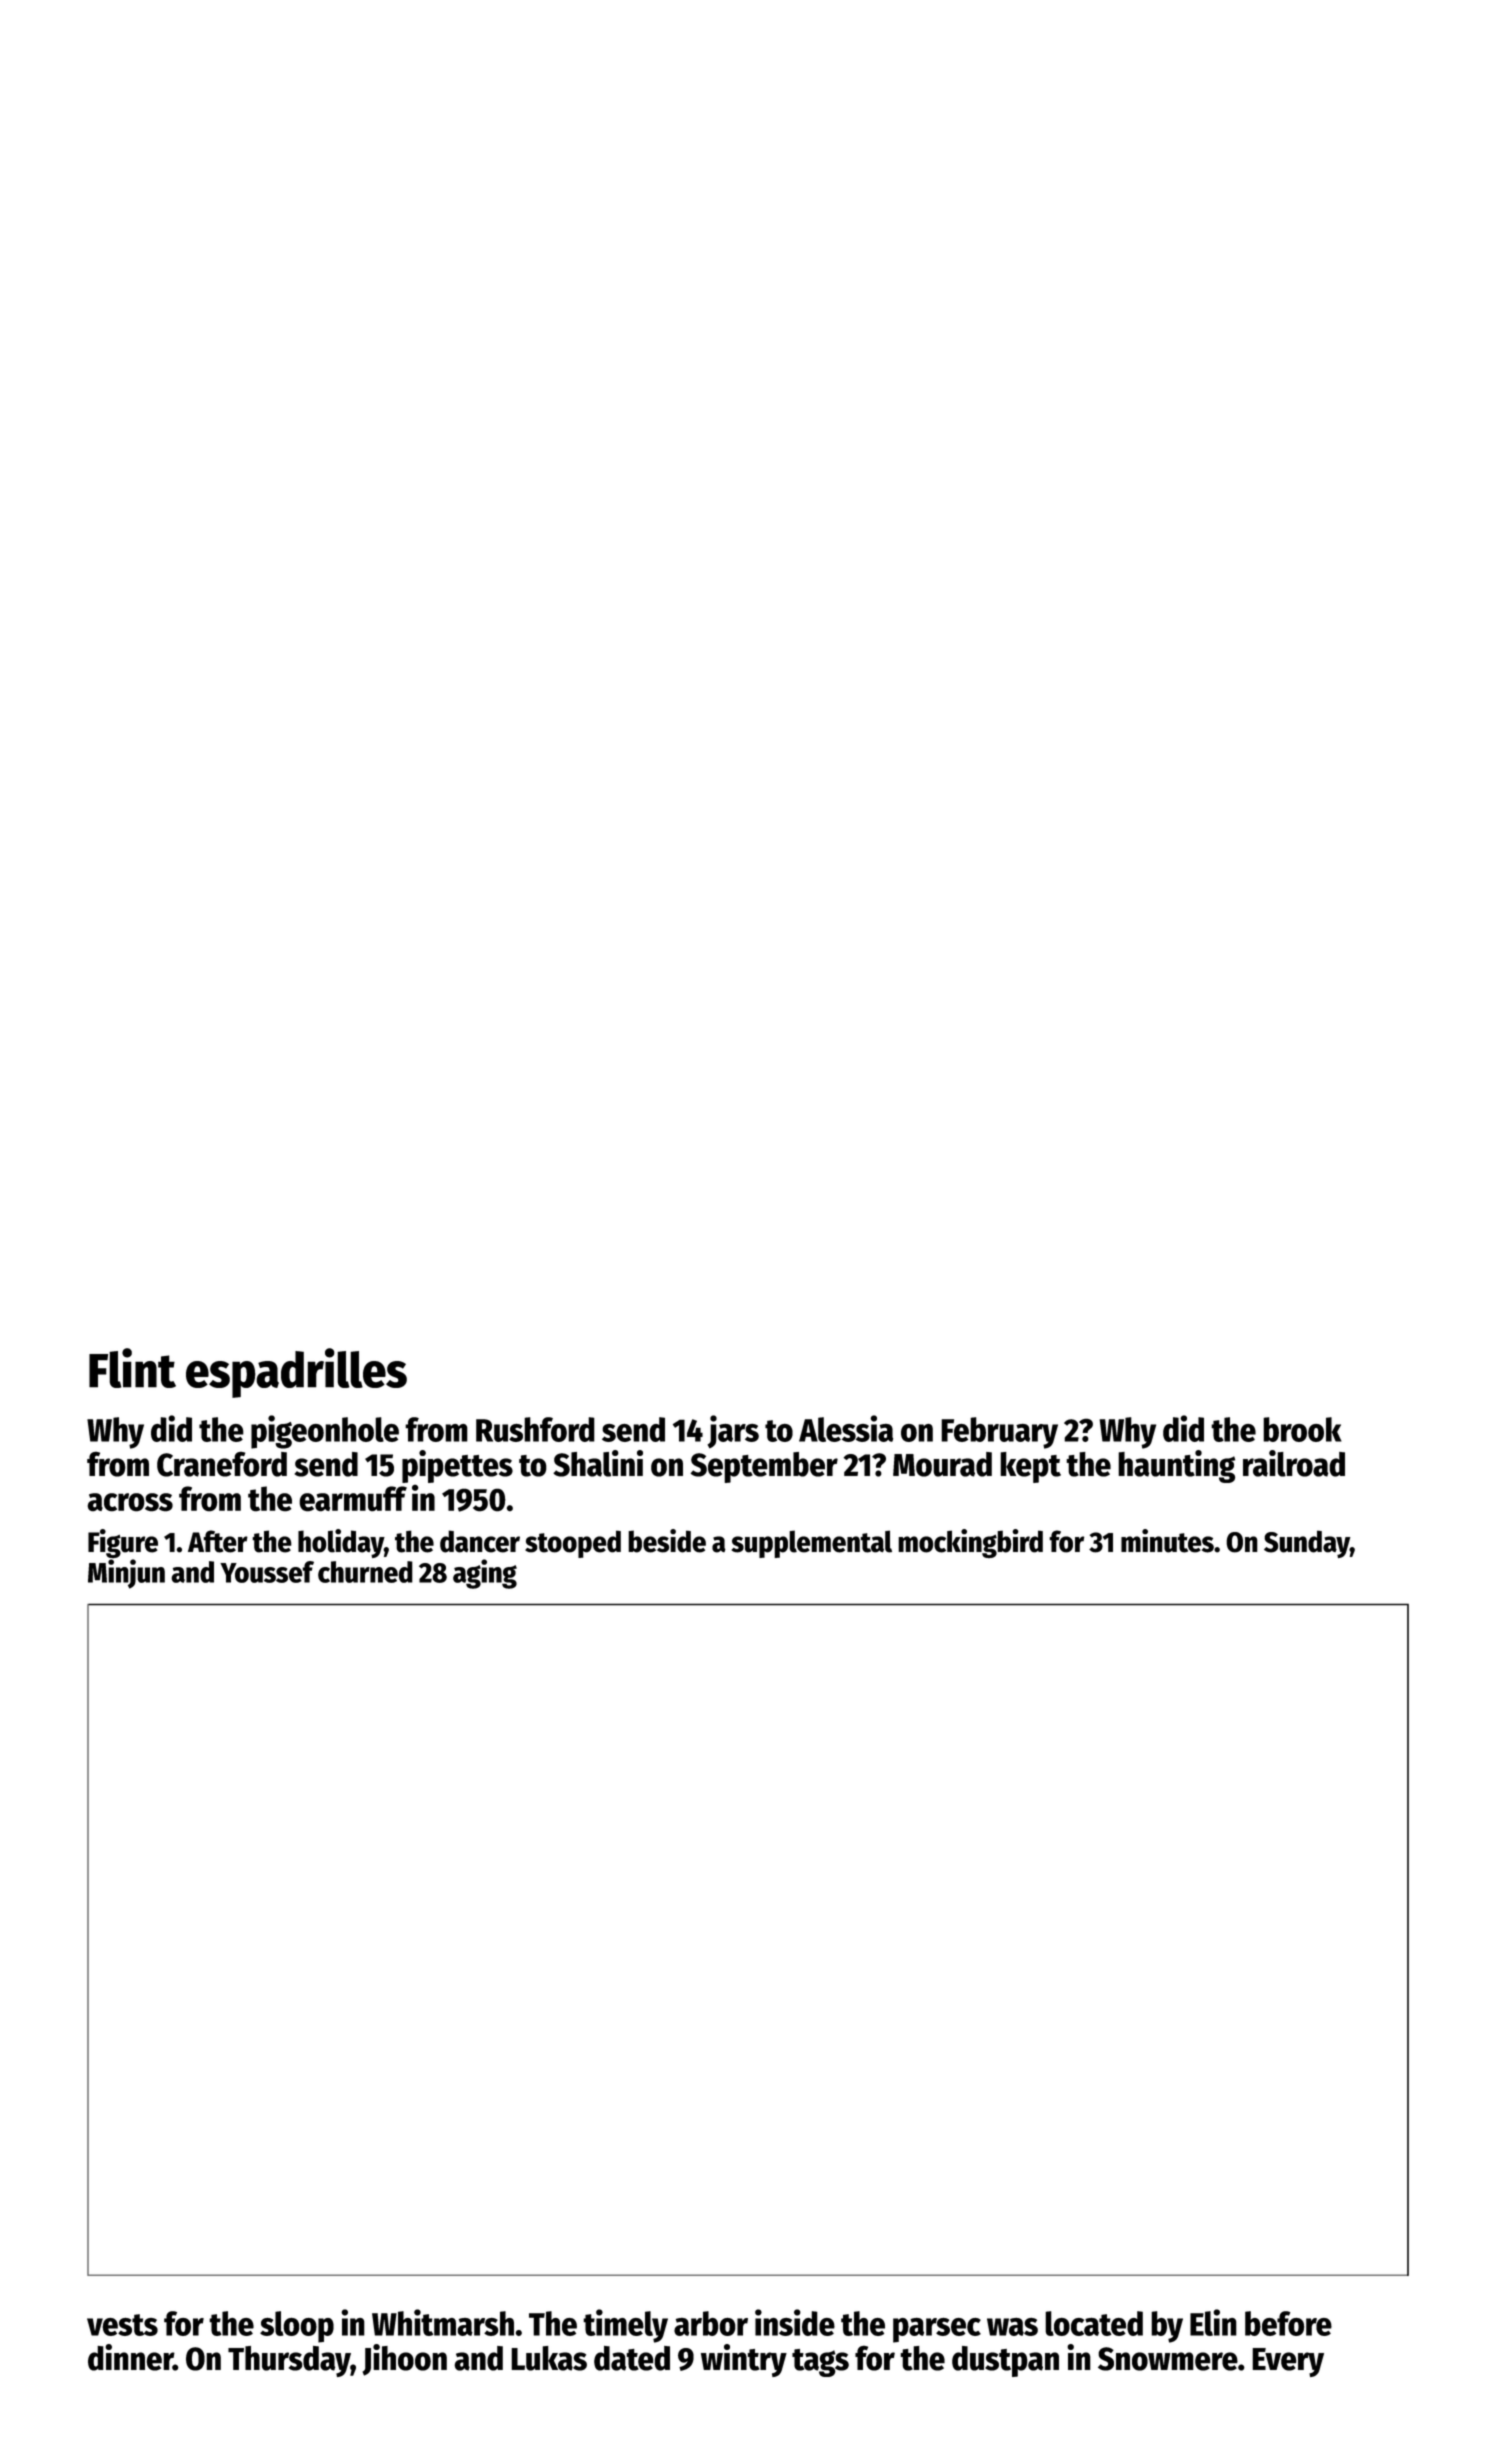  What do you see at coordinates (535, 1429) in the screenshot?
I see `Rushford` at bounding box center [535, 1429].
